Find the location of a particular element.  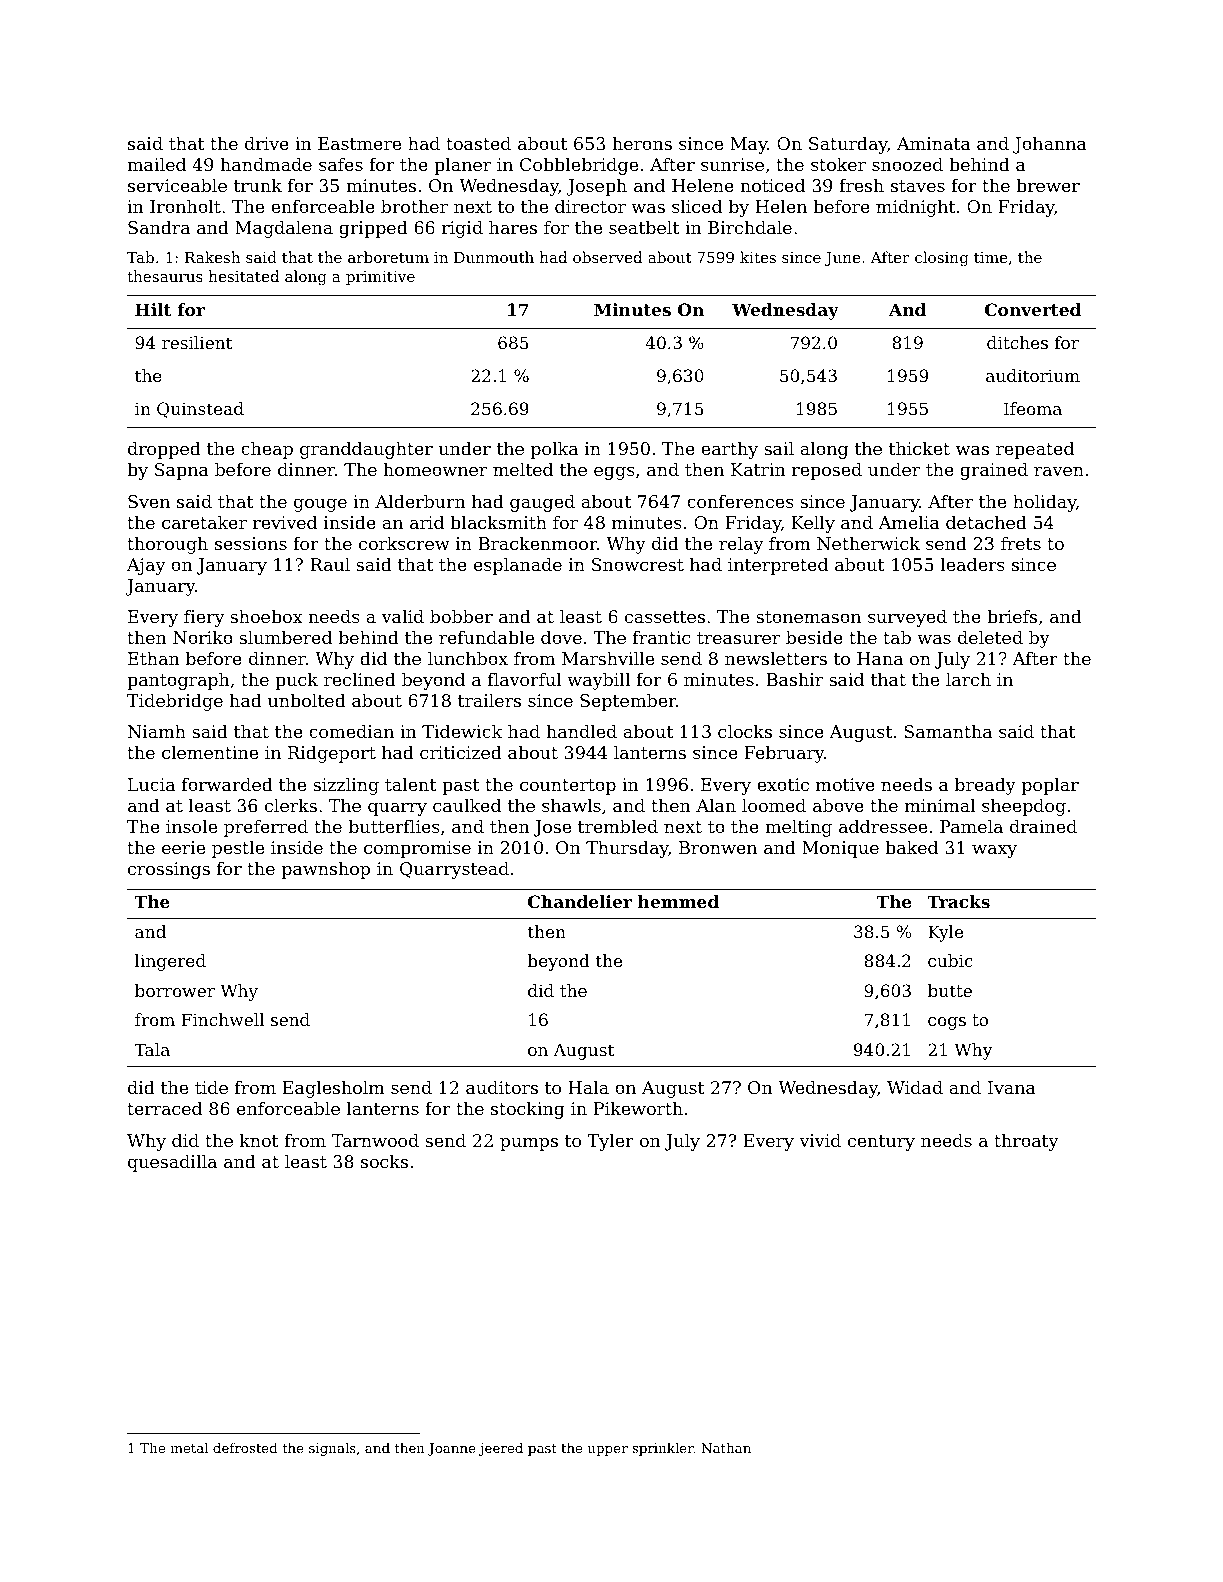

stocking is located at coordinates (528, 1110).
